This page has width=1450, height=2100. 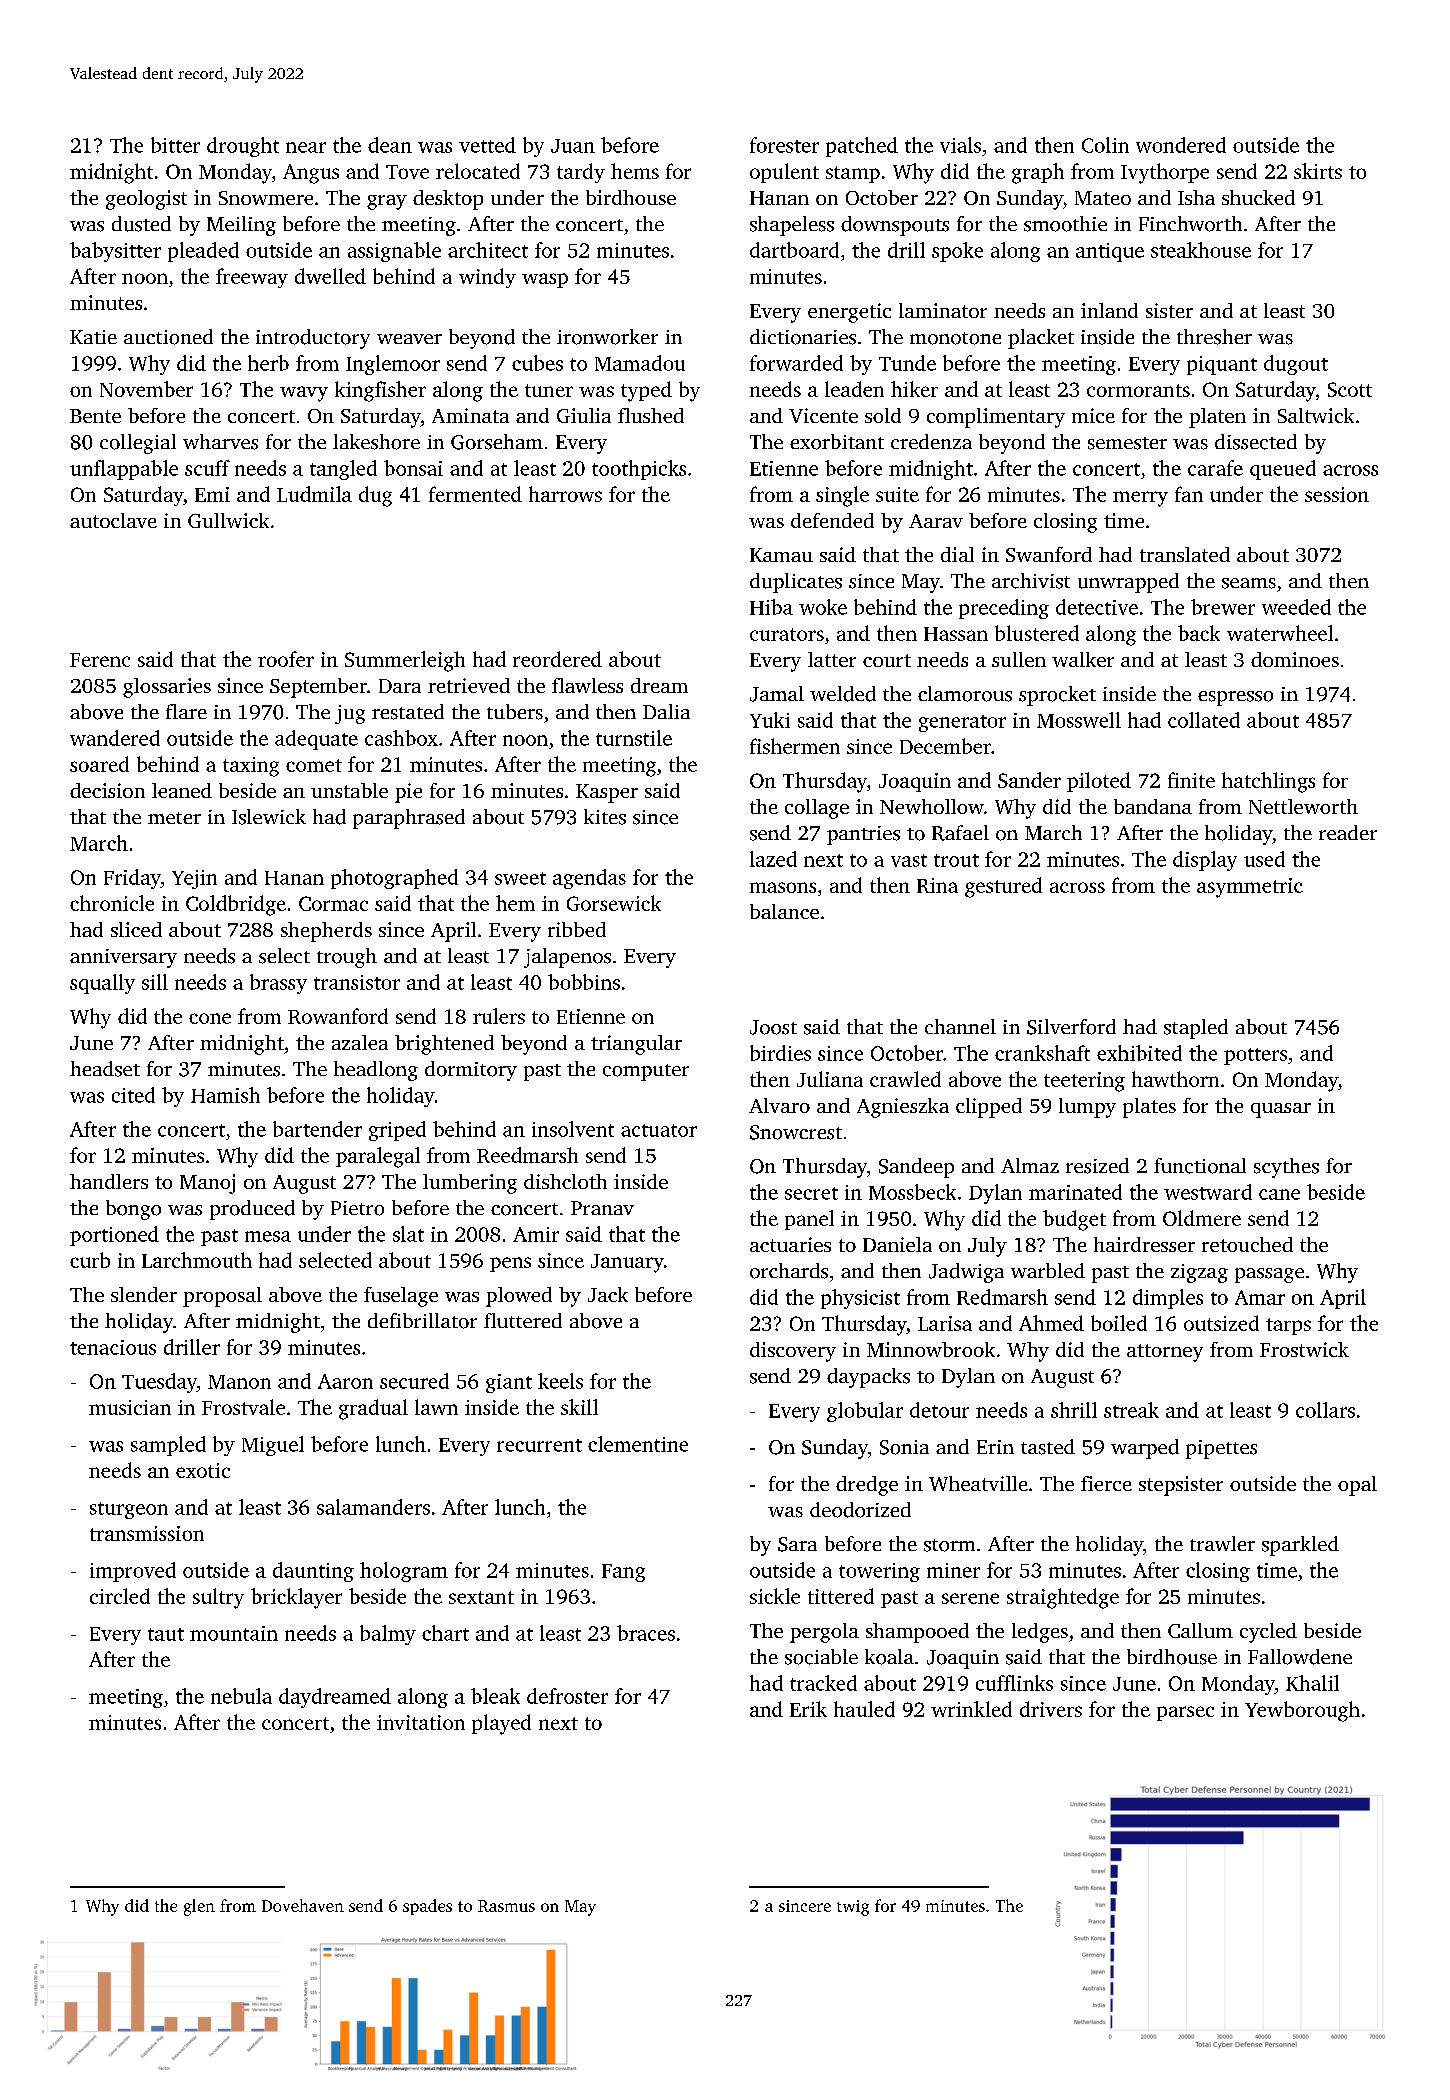 I want to click on tenacious, so click(x=113, y=1347).
